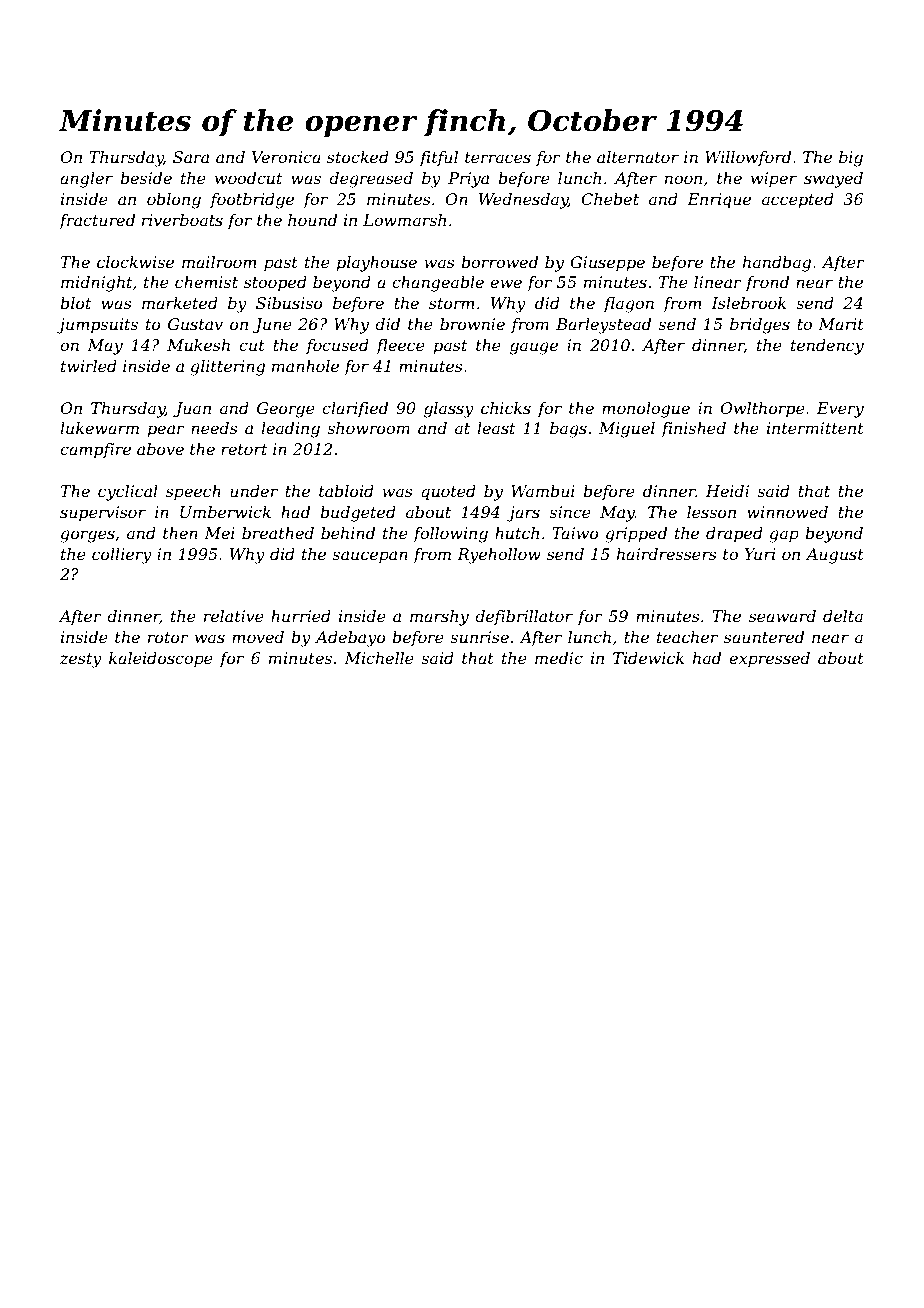 The height and width of the screenshot is (1308, 924). What do you see at coordinates (97, 326) in the screenshot?
I see `jumpsuits` at bounding box center [97, 326].
